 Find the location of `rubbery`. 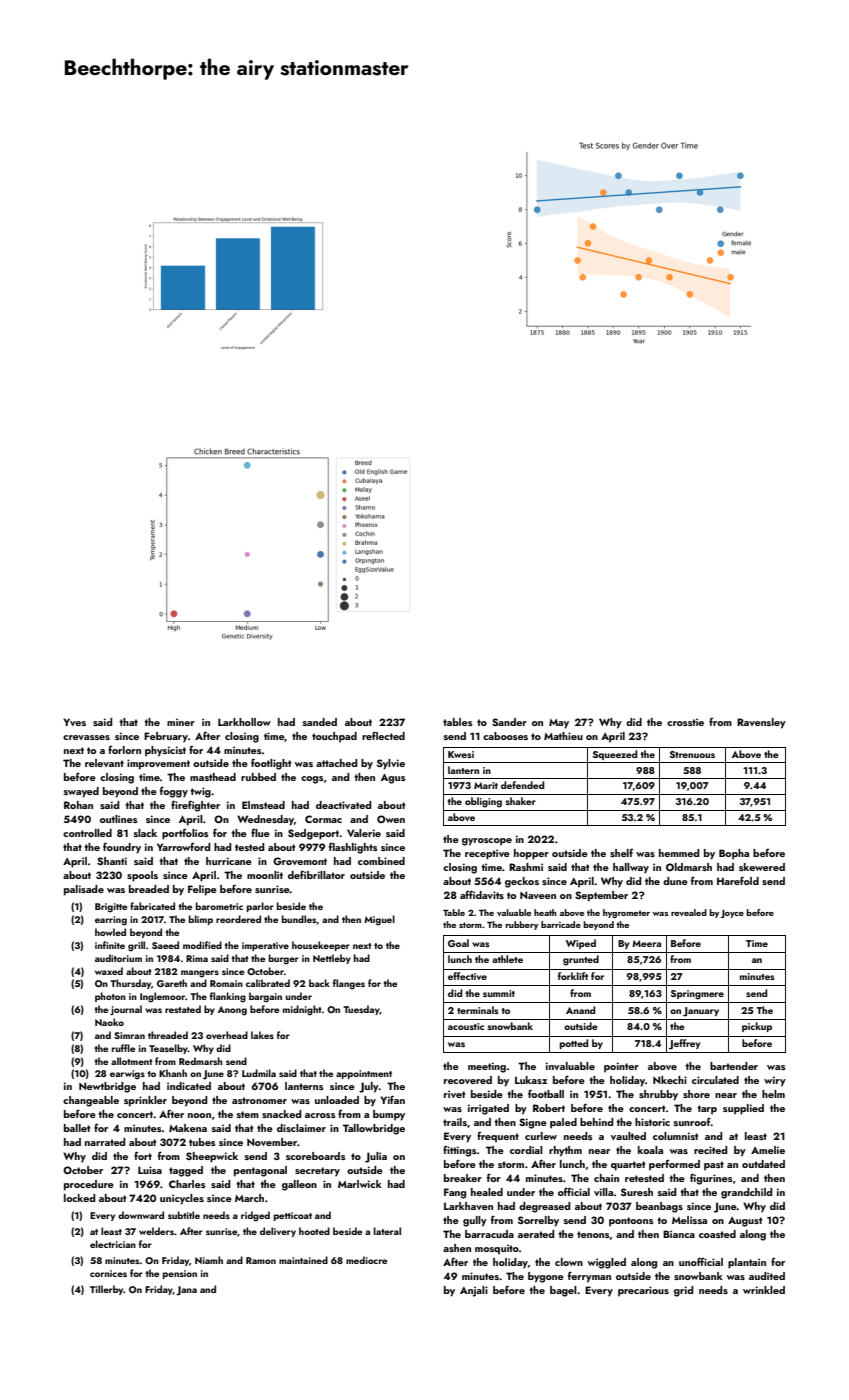

rubbery is located at coordinates (521, 925).
